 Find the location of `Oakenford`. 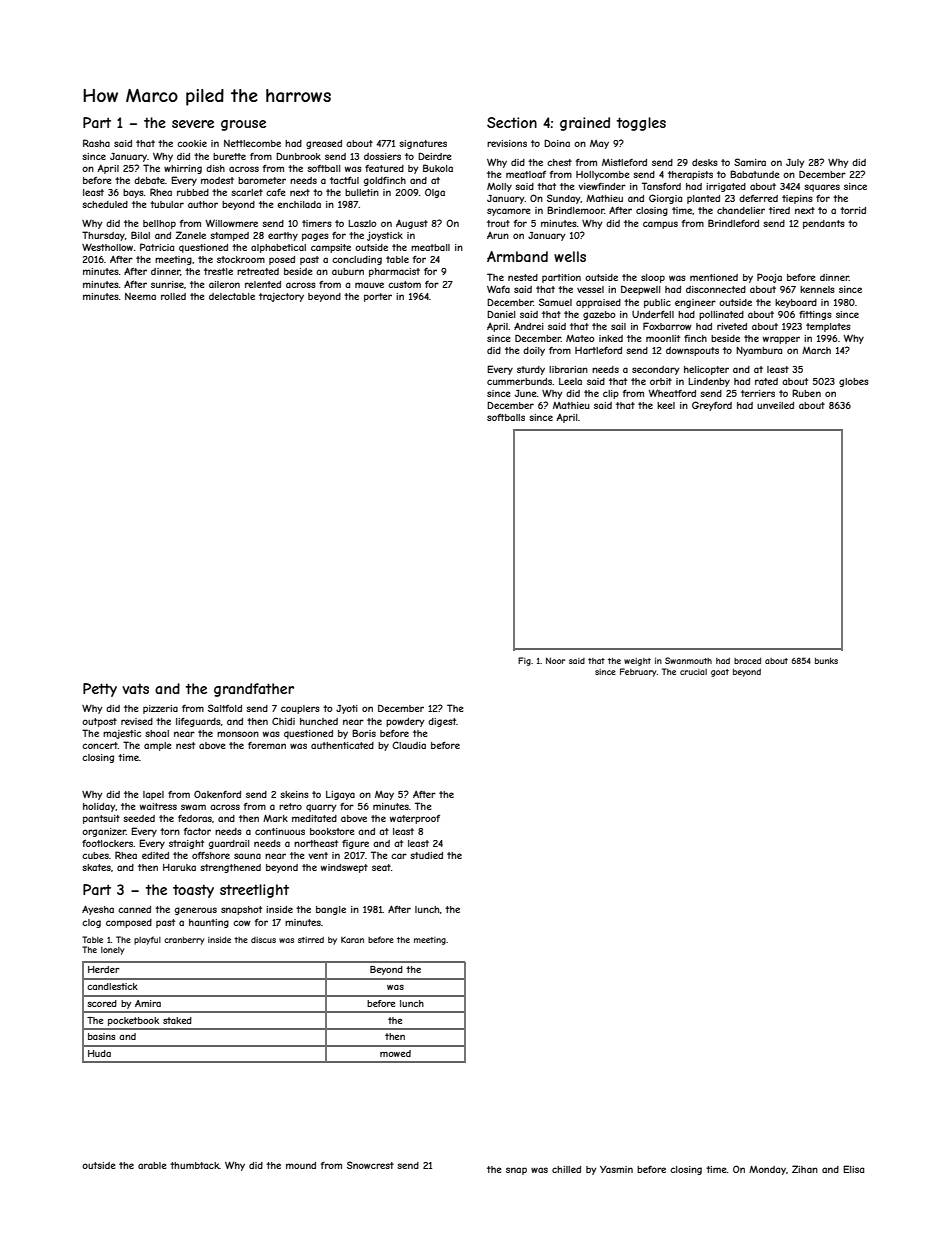

Oakenford is located at coordinates (217, 794).
